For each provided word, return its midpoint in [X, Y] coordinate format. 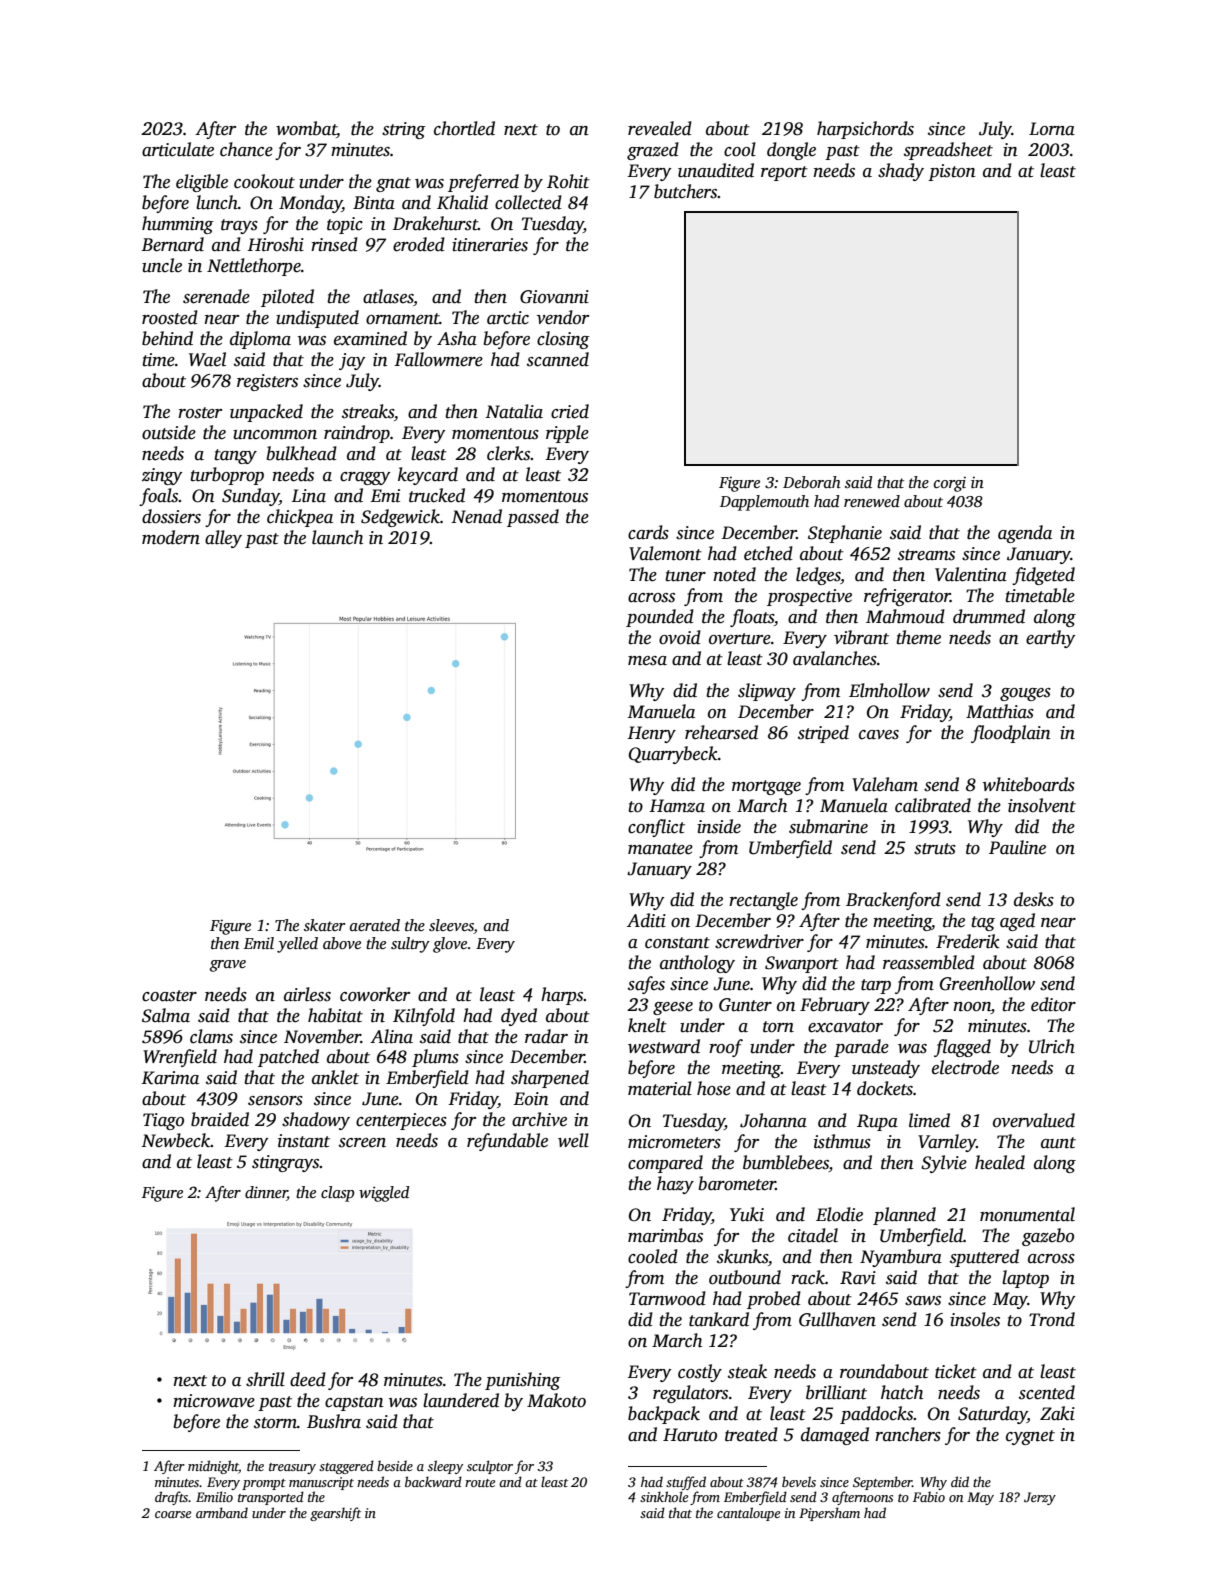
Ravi [858, 1278]
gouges [1025, 694]
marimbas [665, 1235]
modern [171, 537]
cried [570, 411]
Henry [651, 734]
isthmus [842, 1141]
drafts [171, 1498]
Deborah [812, 482]
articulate [178, 149]
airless [307, 994]
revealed [660, 128]
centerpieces [401, 1121]
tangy [235, 456]
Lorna [1052, 129]
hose [714, 1088]
